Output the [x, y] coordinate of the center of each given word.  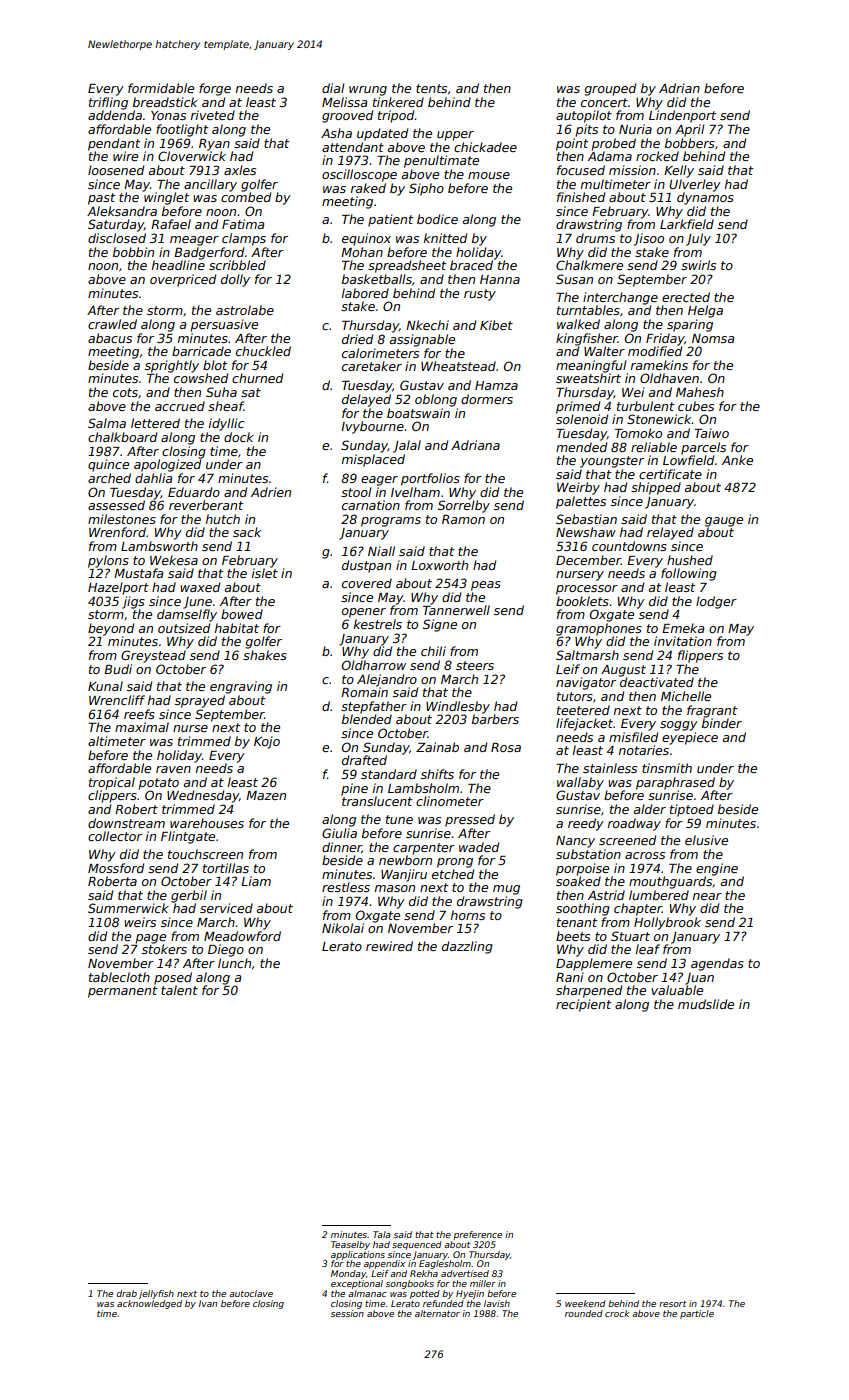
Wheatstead [458, 366]
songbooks [410, 1284]
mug [506, 890]
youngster [612, 462]
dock [239, 437]
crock [617, 1313]
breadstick [165, 102]
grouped [610, 89]
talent [179, 990]
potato [158, 784]
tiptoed [692, 810]
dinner [342, 847]
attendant [353, 147]
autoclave [251, 1293]
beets [573, 936]
